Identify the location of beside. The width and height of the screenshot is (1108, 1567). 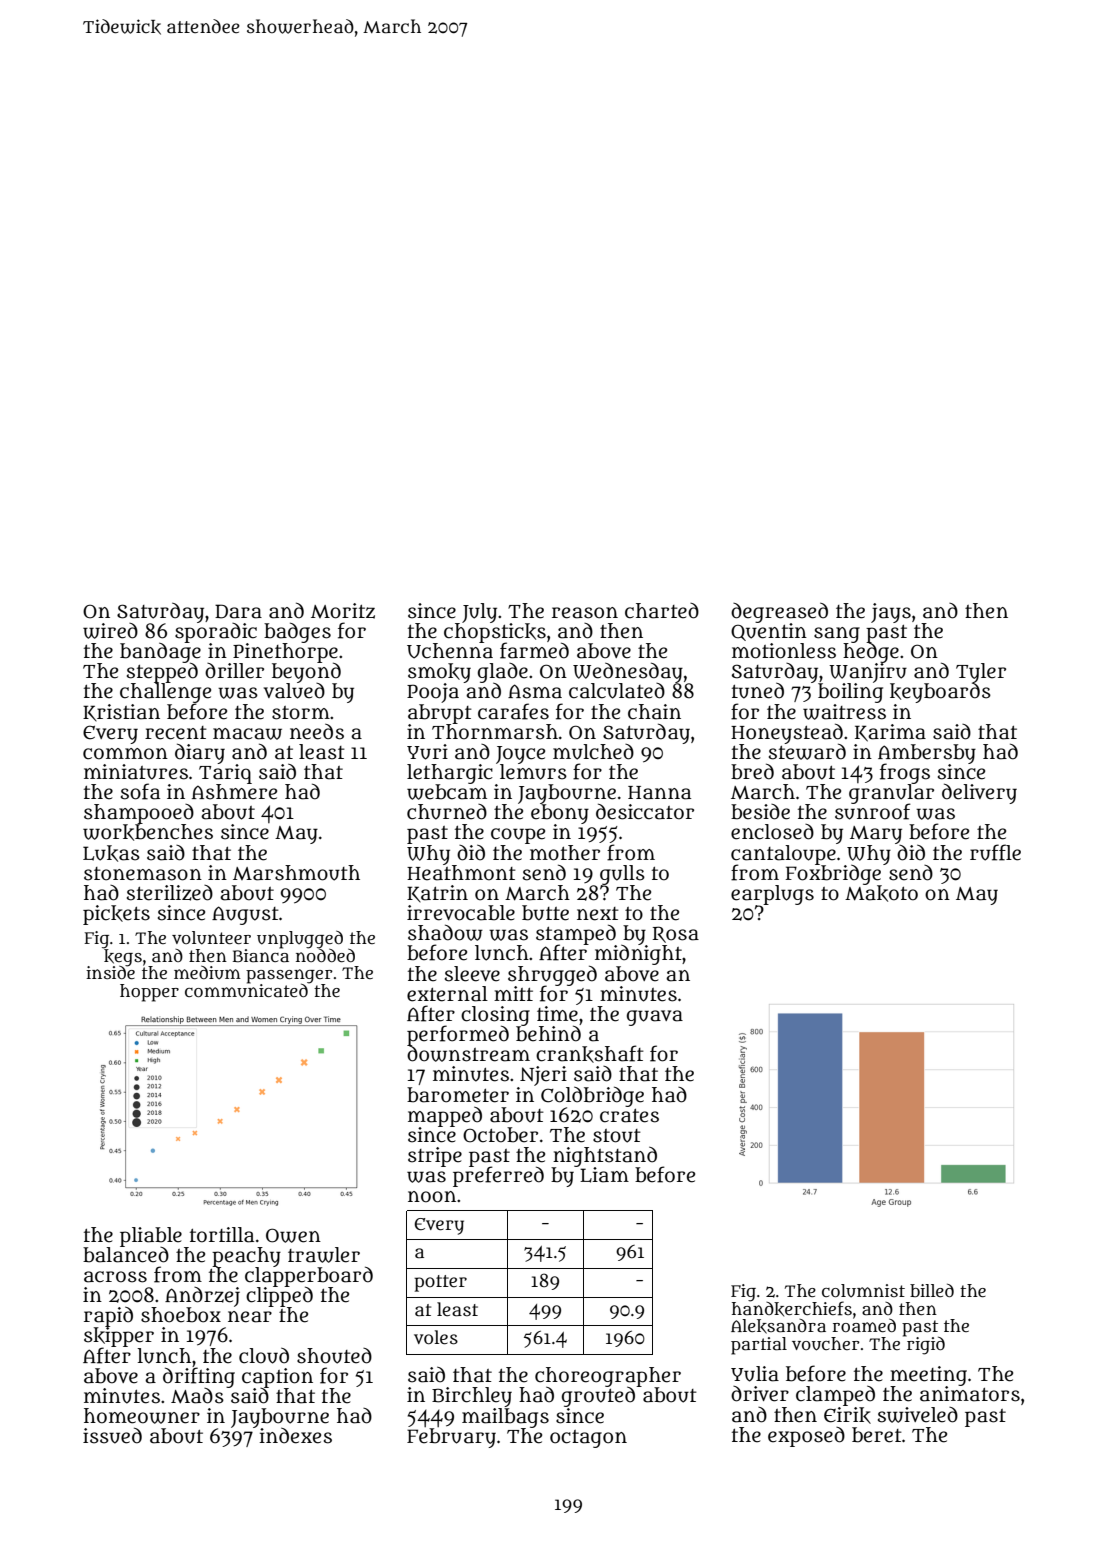
(760, 812).
